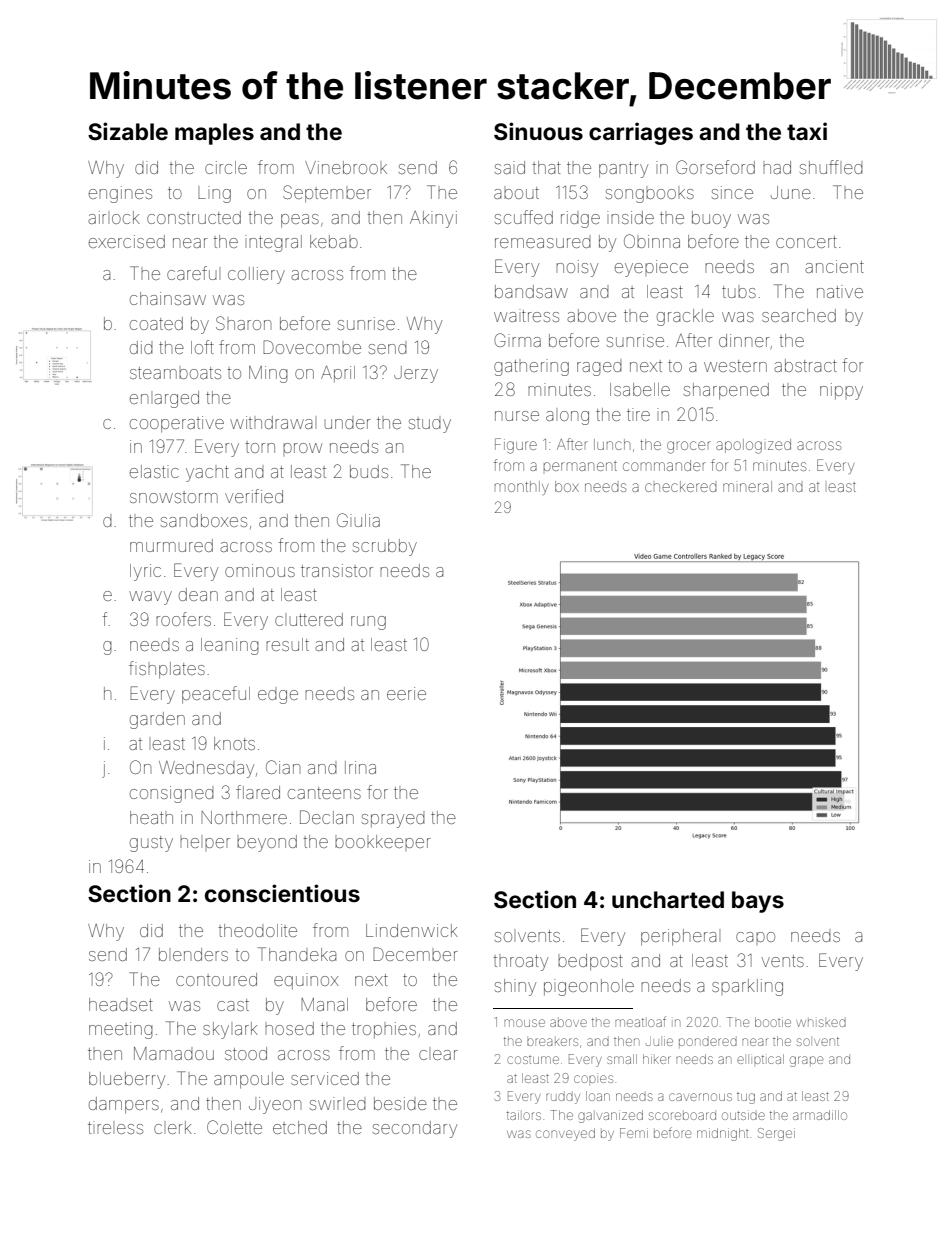  Describe the element at coordinates (173, 1127) in the screenshot. I see `clerk` at that location.
